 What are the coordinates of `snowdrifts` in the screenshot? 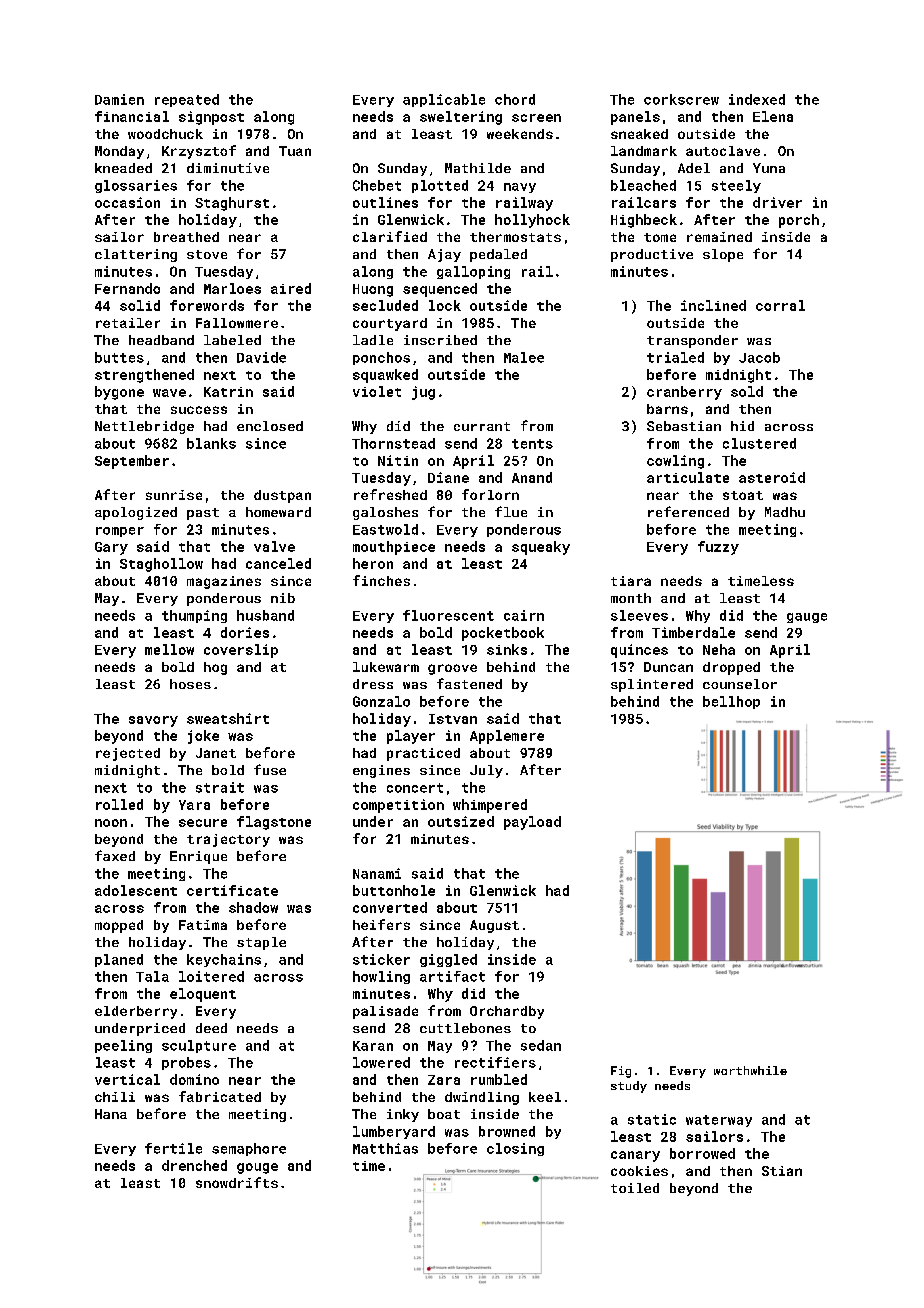 It's located at (237, 1182).
